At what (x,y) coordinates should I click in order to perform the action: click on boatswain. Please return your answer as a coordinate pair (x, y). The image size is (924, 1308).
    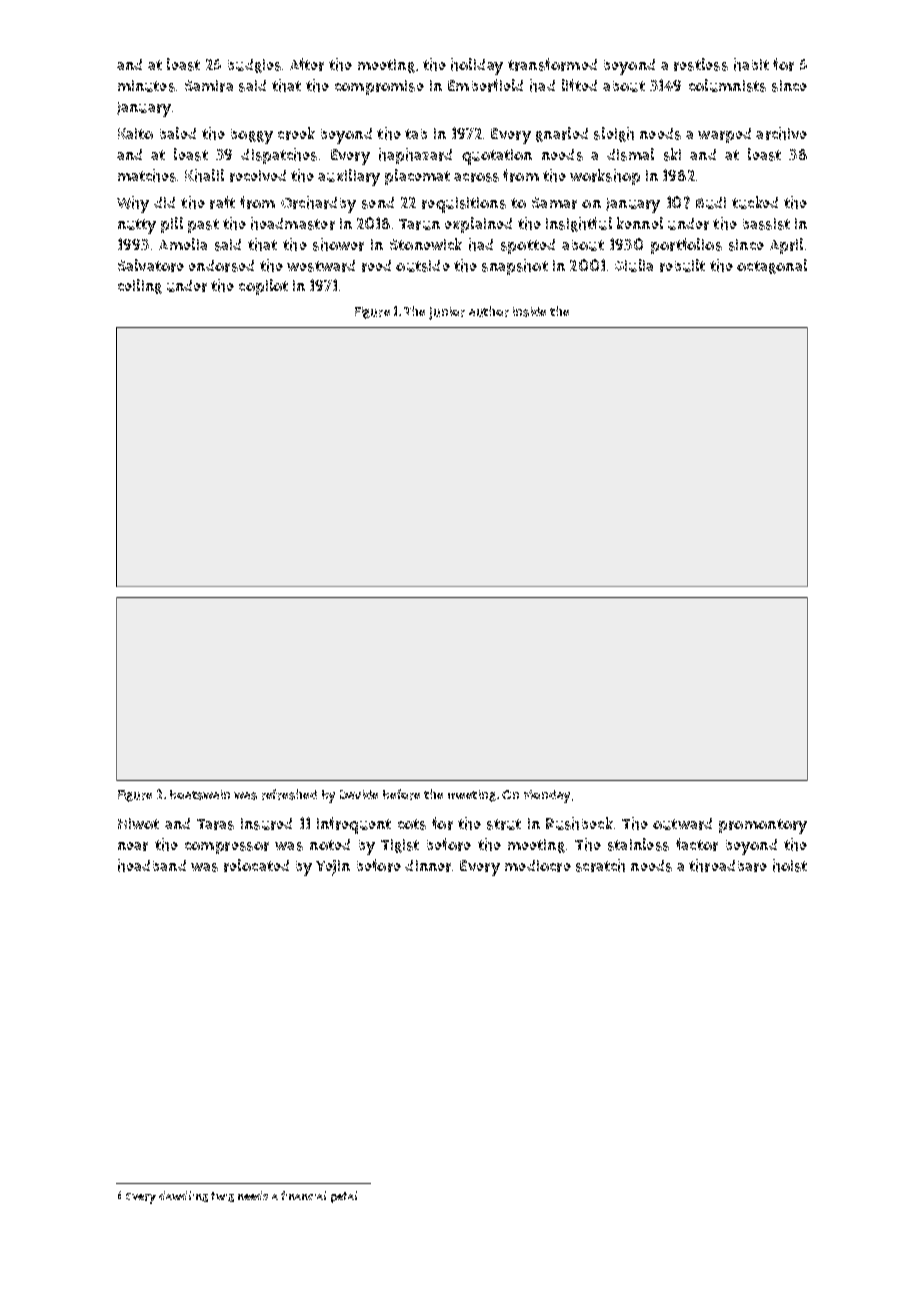
    Looking at the image, I should click on (200, 795).
